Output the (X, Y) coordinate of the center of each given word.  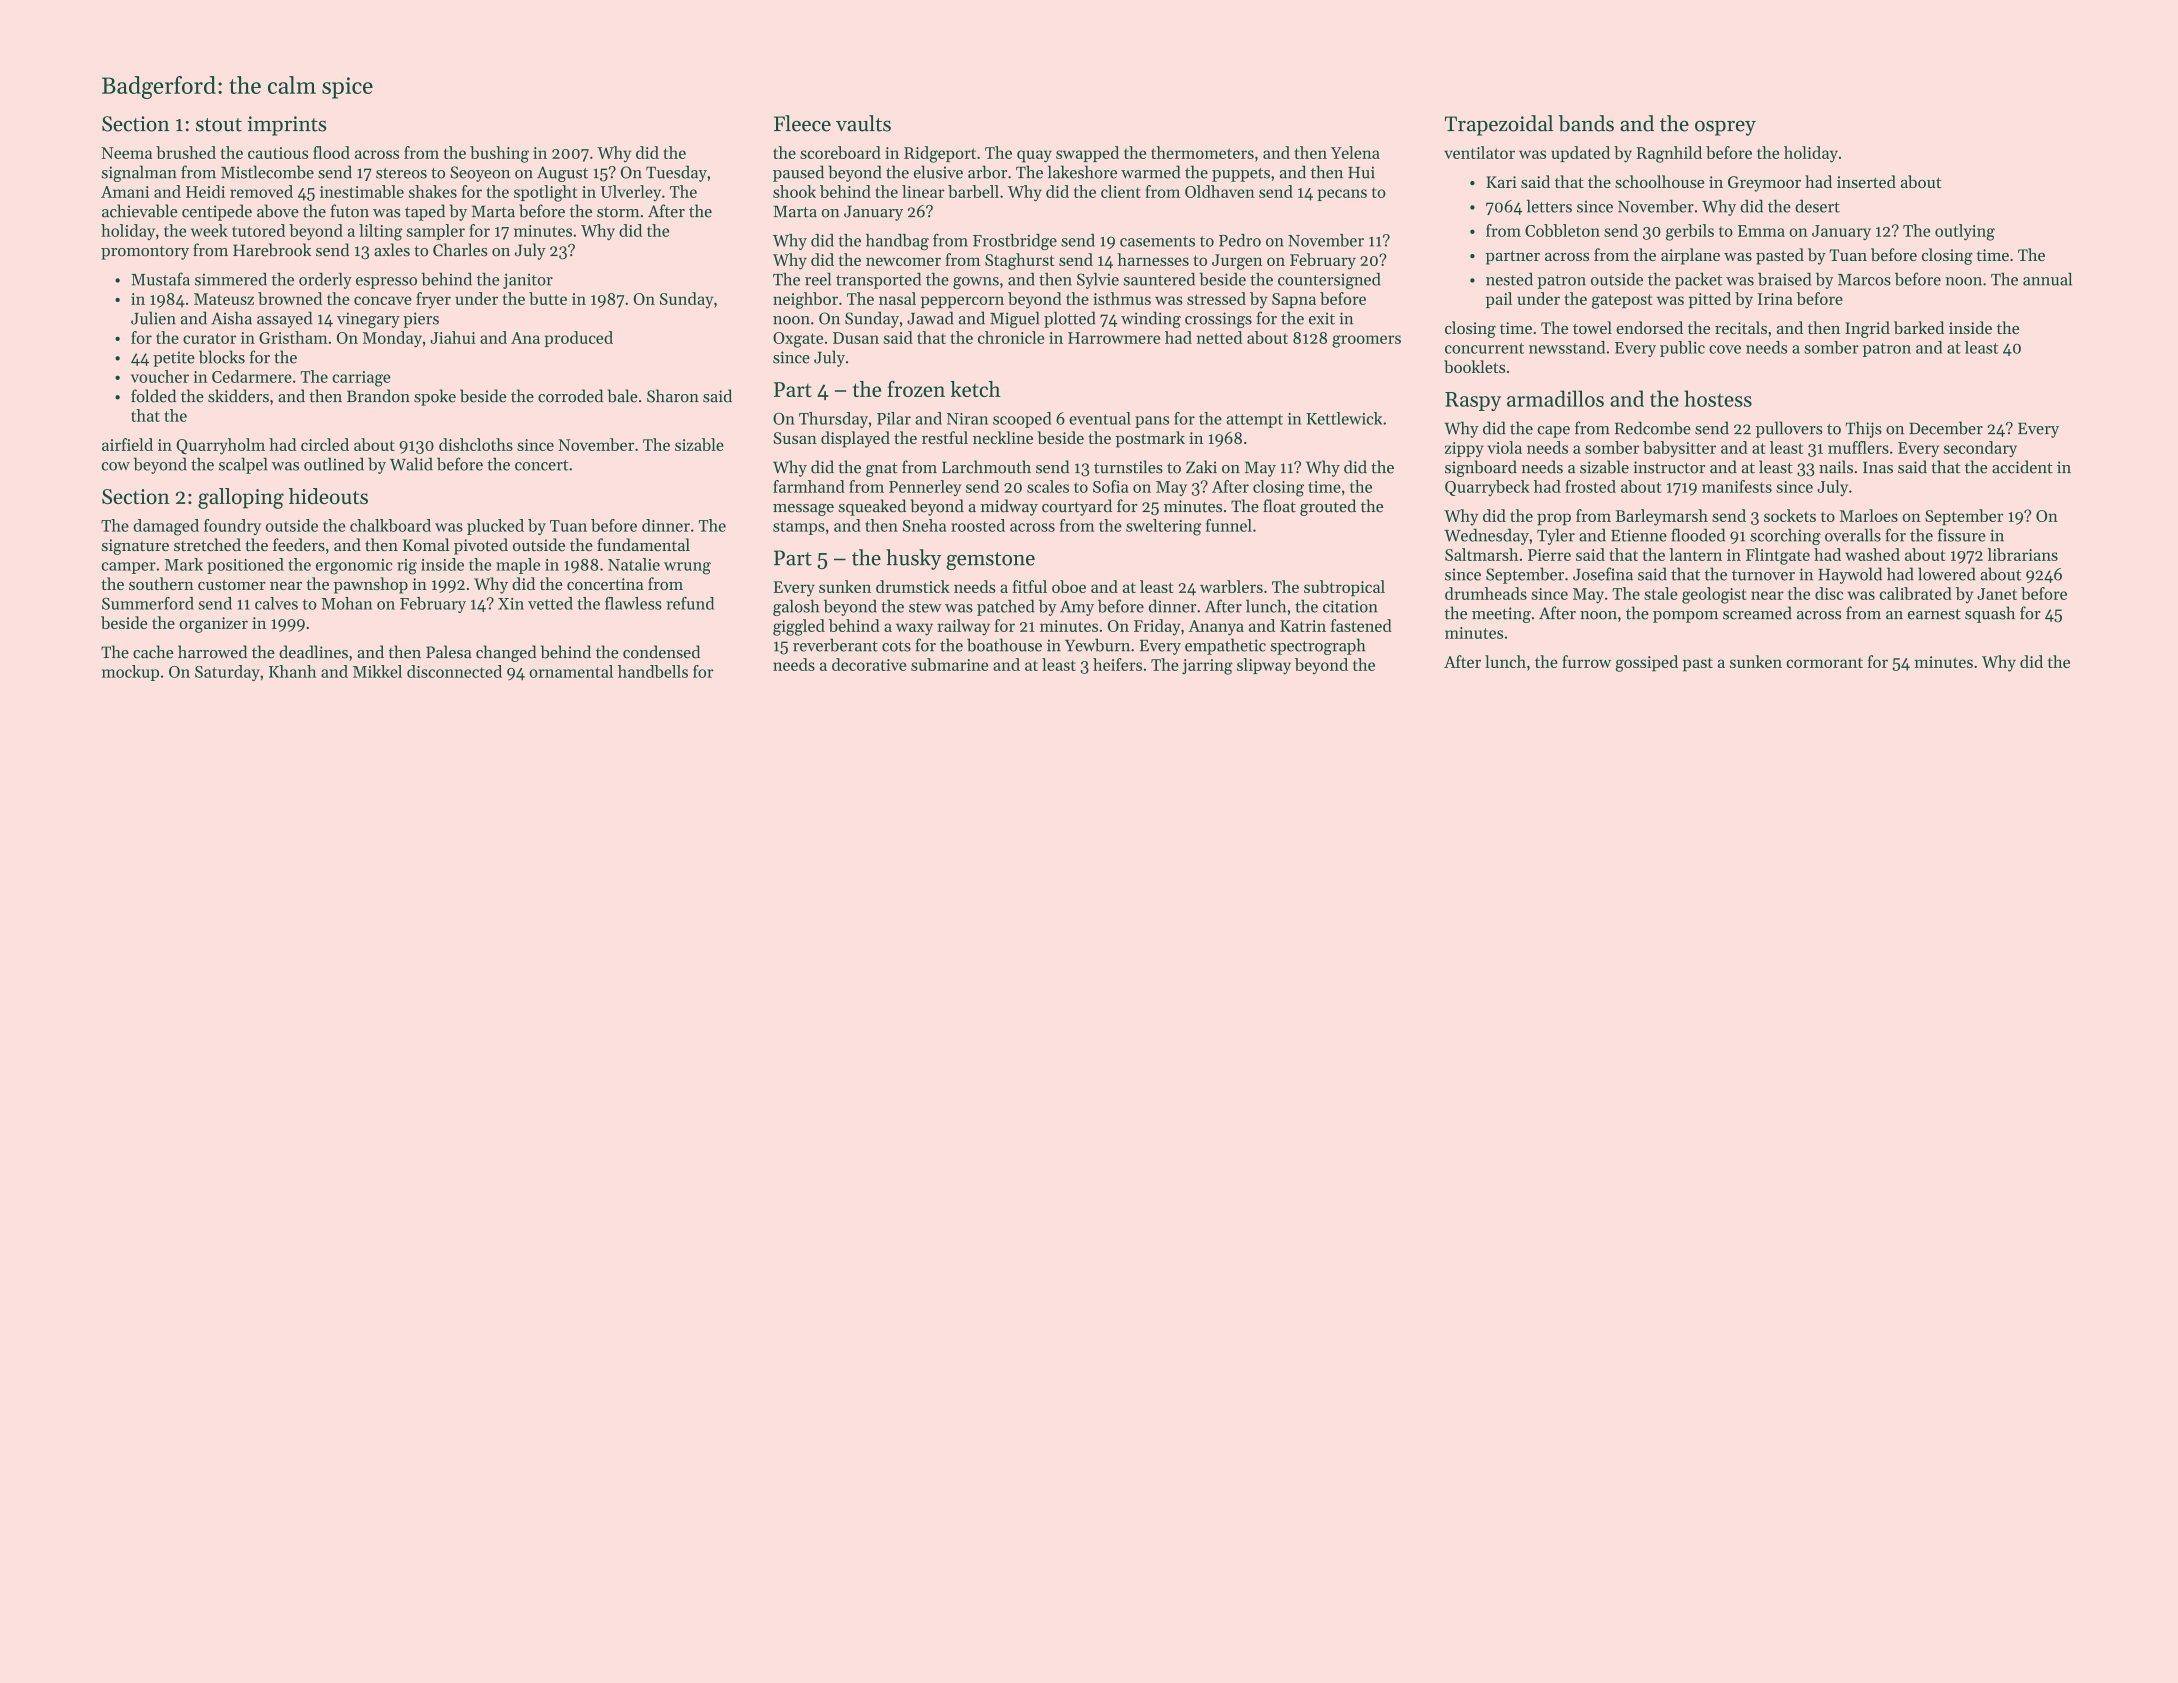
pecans (1342, 195)
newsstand (1567, 347)
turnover (1763, 575)
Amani (125, 192)
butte (548, 298)
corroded (570, 396)
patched (1005, 607)
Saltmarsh (1481, 554)
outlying (1965, 232)
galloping (241, 498)
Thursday (833, 420)
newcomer (903, 261)
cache (153, 652)
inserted (1866, 181)
